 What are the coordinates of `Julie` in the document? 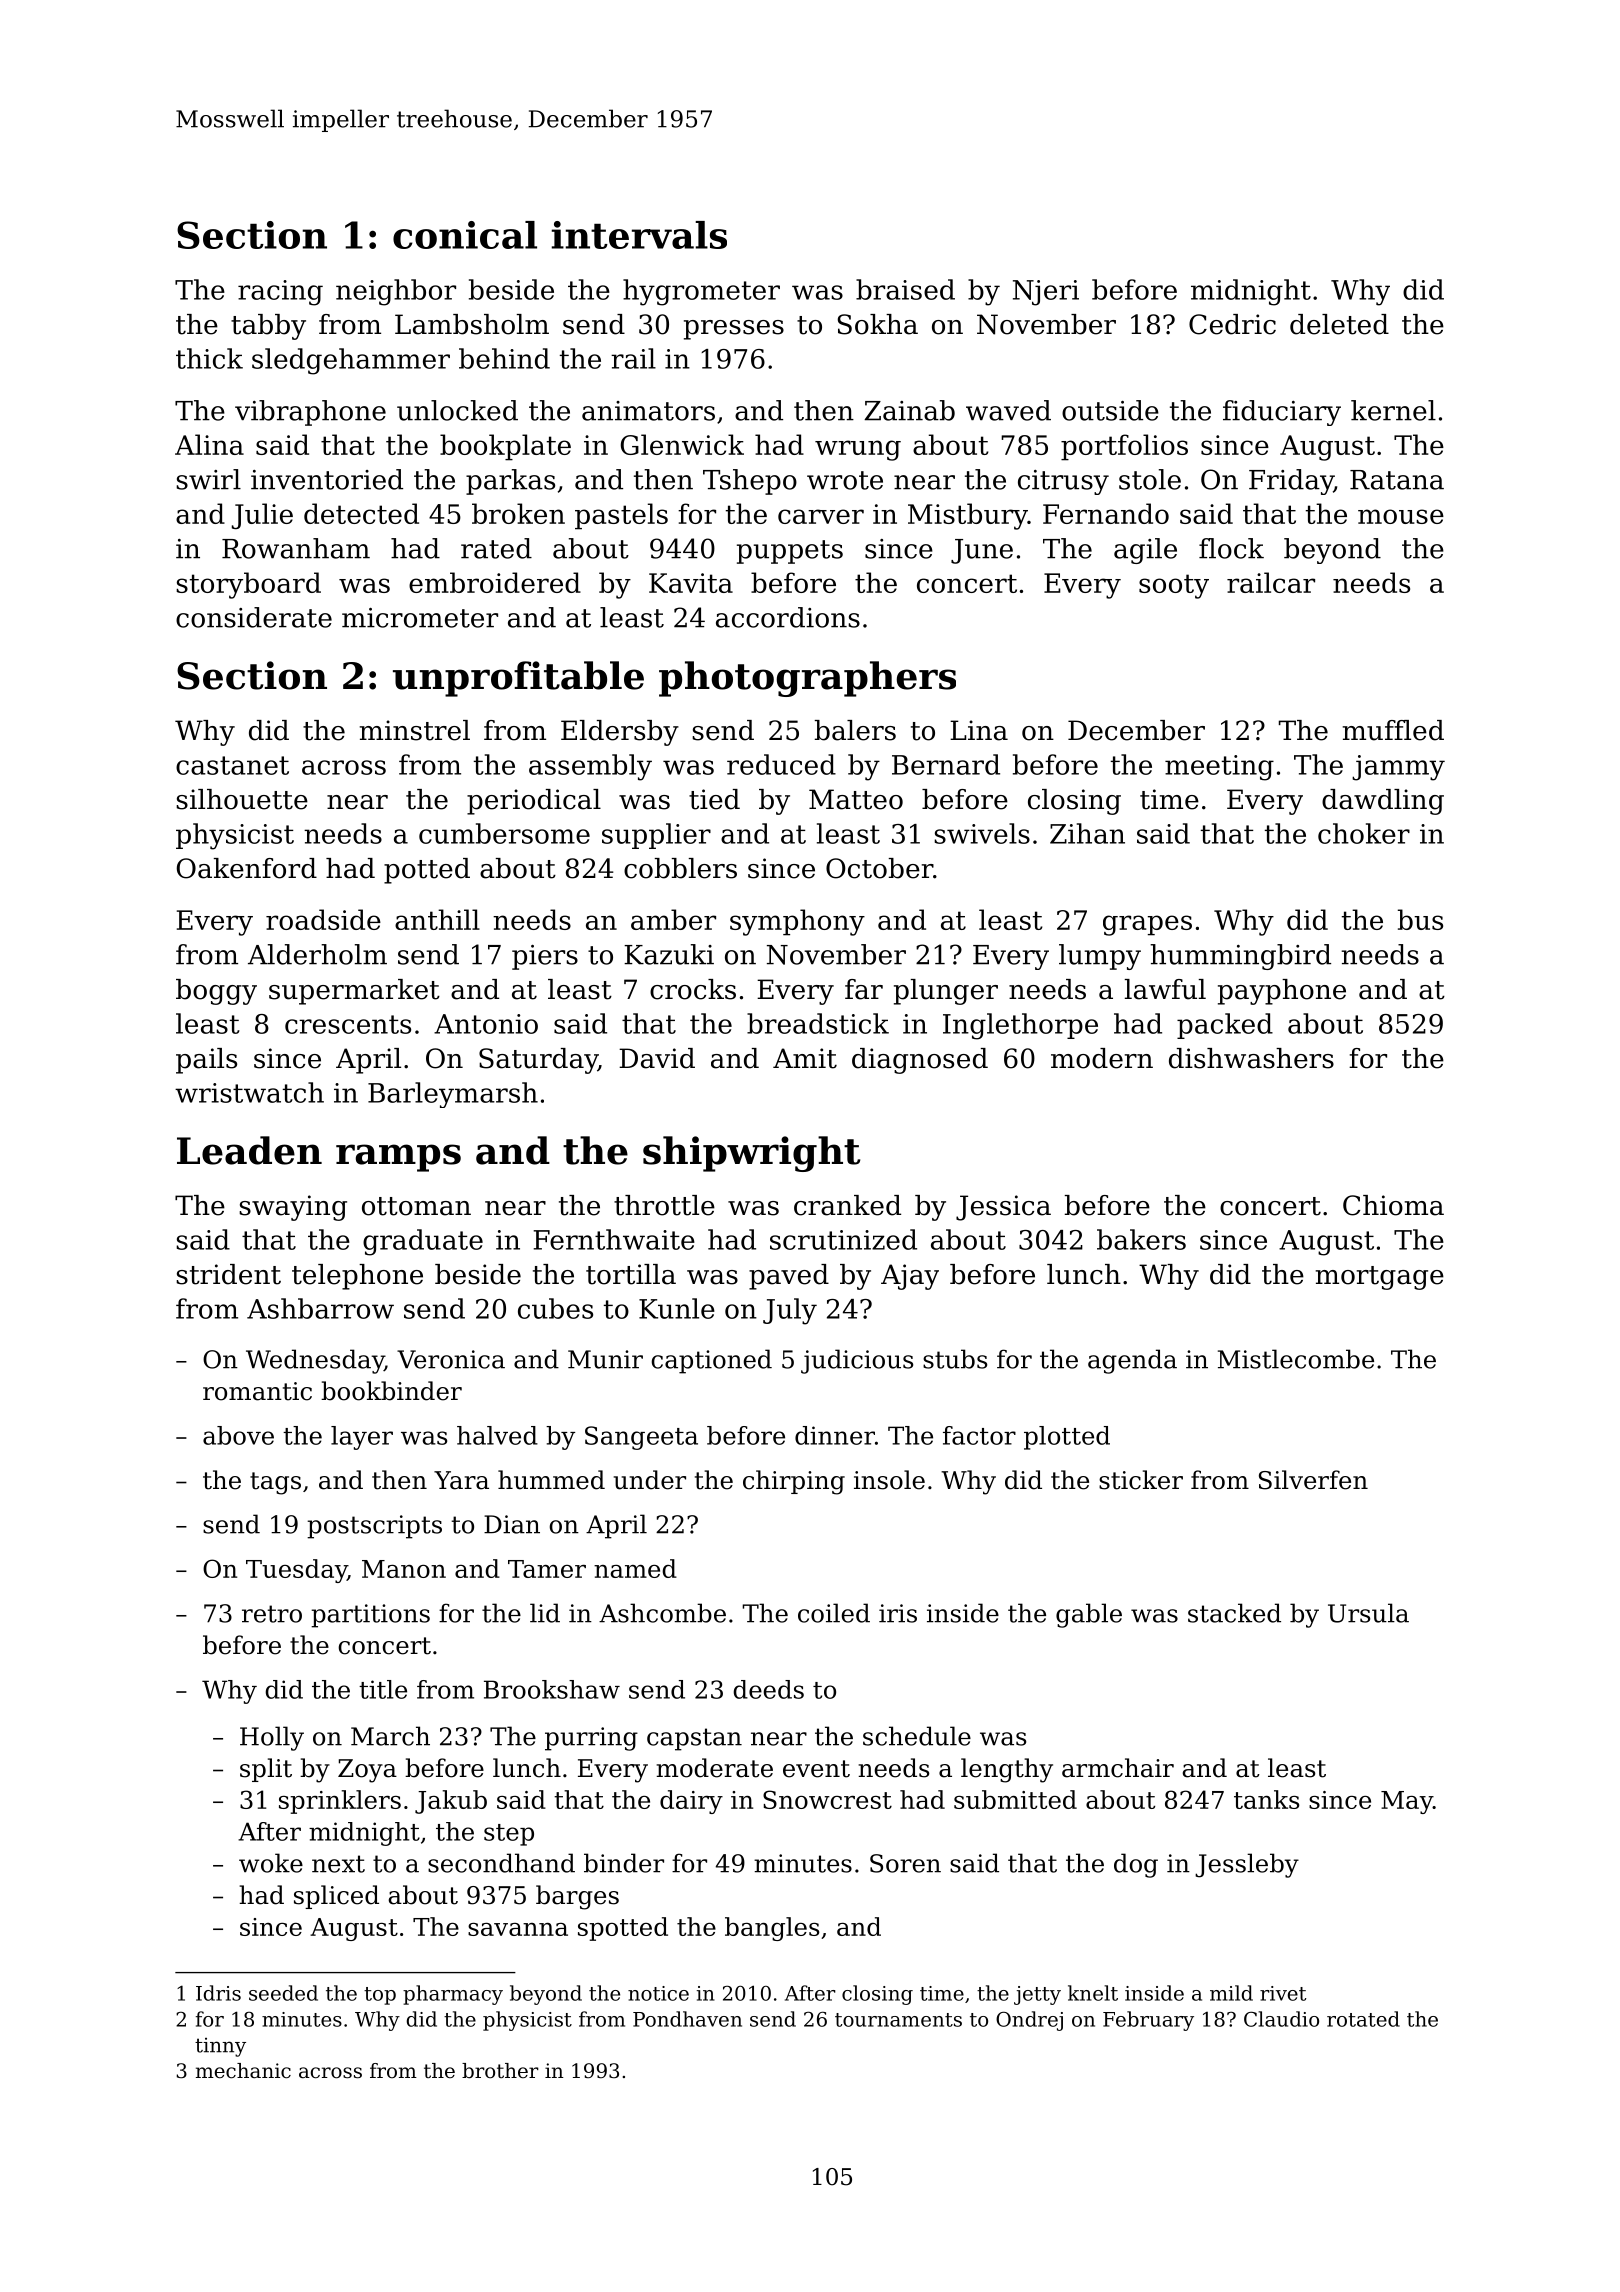 It's located at (262, 516).
